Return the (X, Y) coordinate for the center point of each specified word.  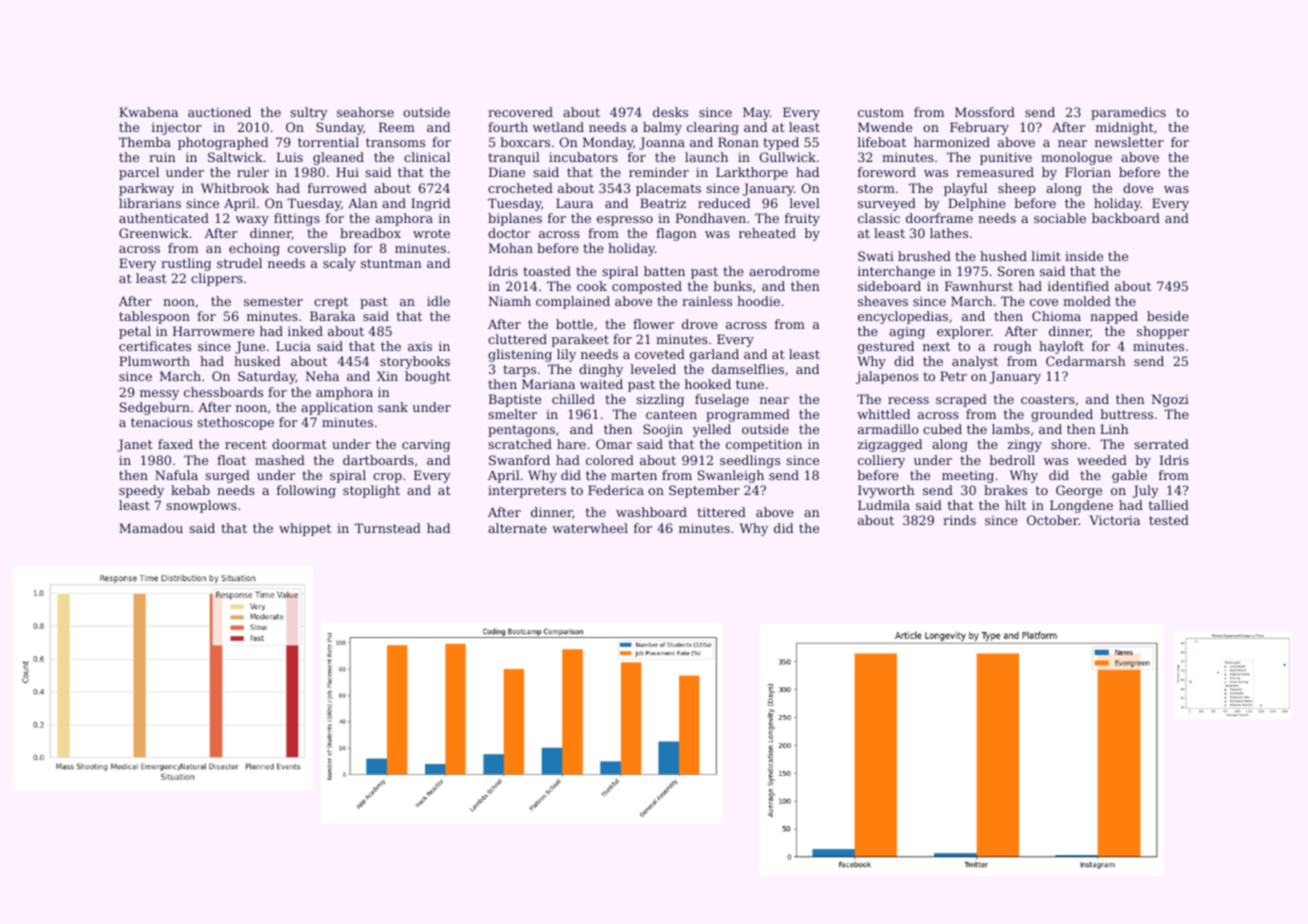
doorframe (939, 218)
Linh (1114, 429)
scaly (339, 264)
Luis (290, 157)
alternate (517, 528)
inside (1084, 256)
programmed (748, 415)
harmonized (952, 142)
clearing (713, 128)
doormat (299, 444)
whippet (305, 529)
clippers (217, 279)
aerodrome (784, 271)
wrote (431, 233)
